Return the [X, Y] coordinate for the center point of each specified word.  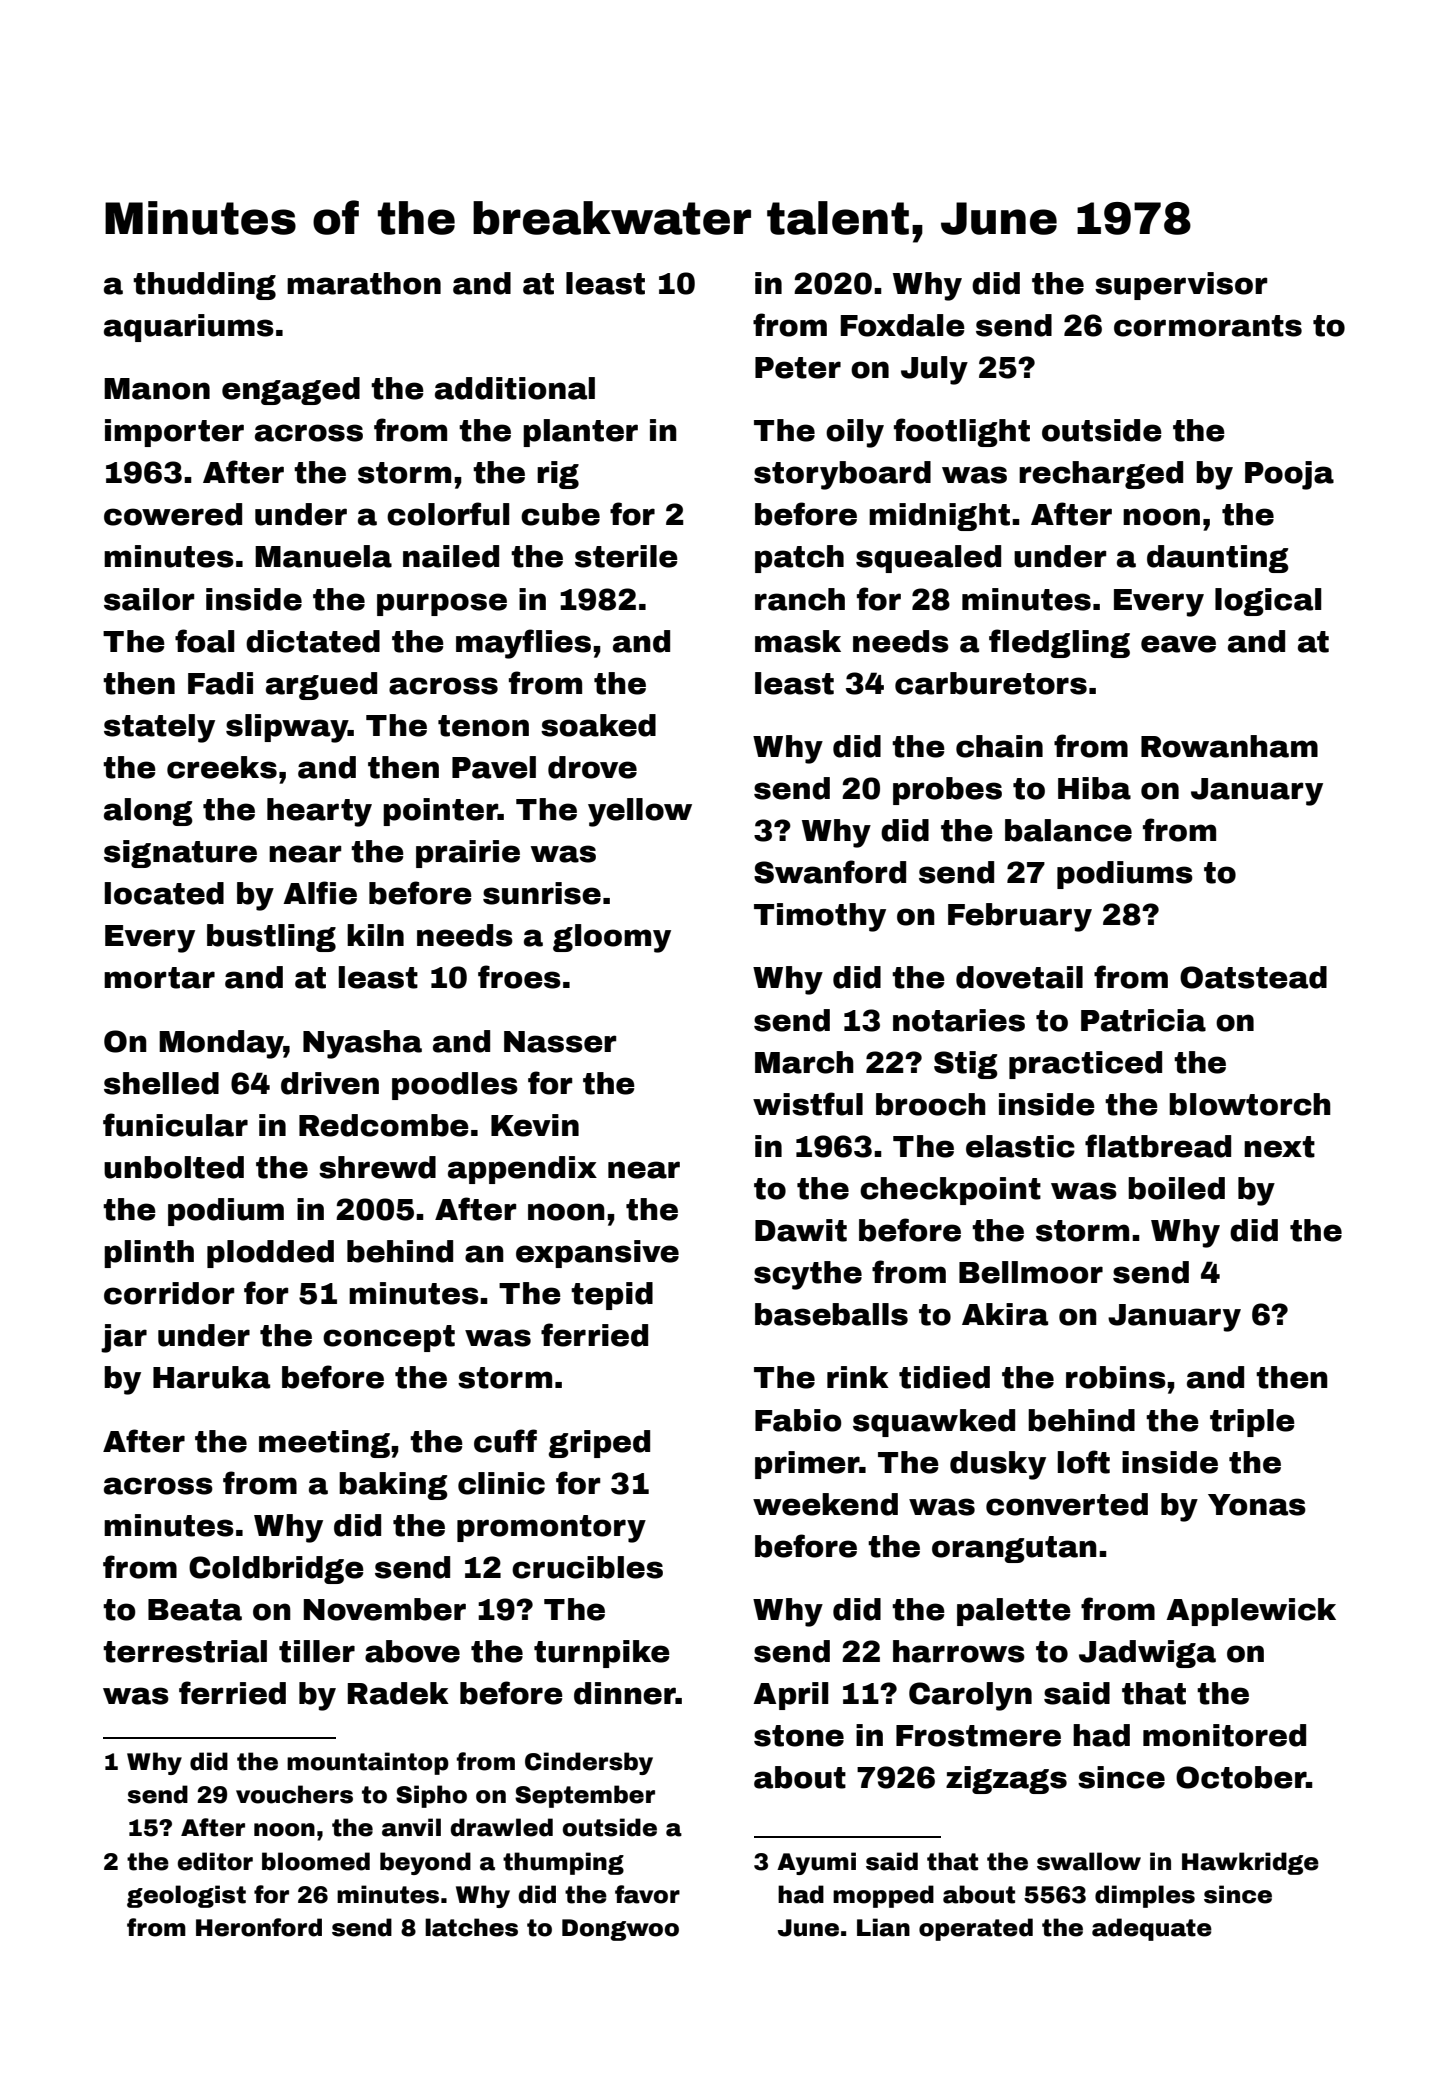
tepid [612, 1296]
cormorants [1208, 326]
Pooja [1289, 475]
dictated [313, 641]
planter [580, 433]
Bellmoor [1031, 1272]
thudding [204, 286]
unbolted [174, 1167]
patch [799, 559]
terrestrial [185, 1651]
